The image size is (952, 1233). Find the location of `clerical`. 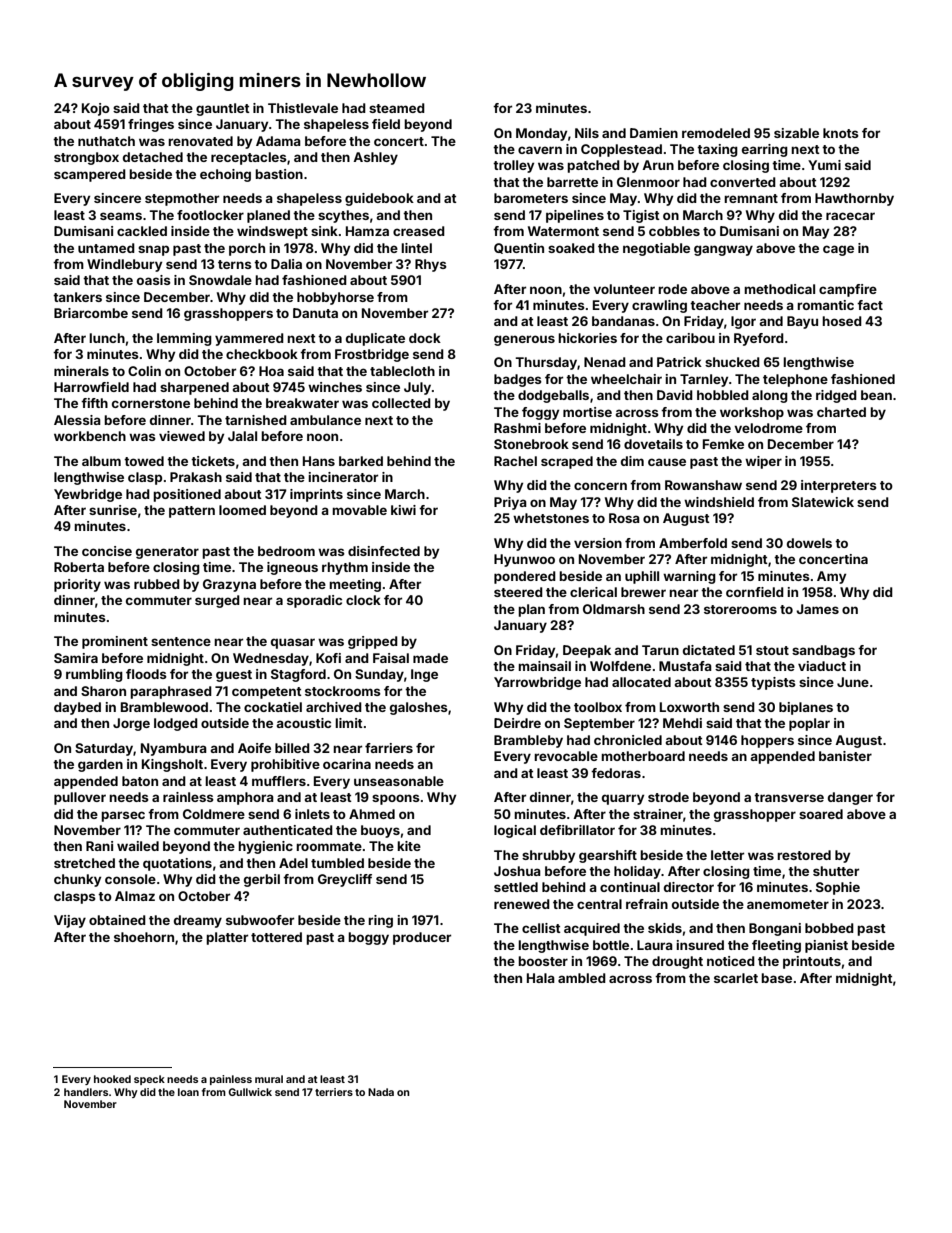

clerical is located at coordinates (593, 592).
